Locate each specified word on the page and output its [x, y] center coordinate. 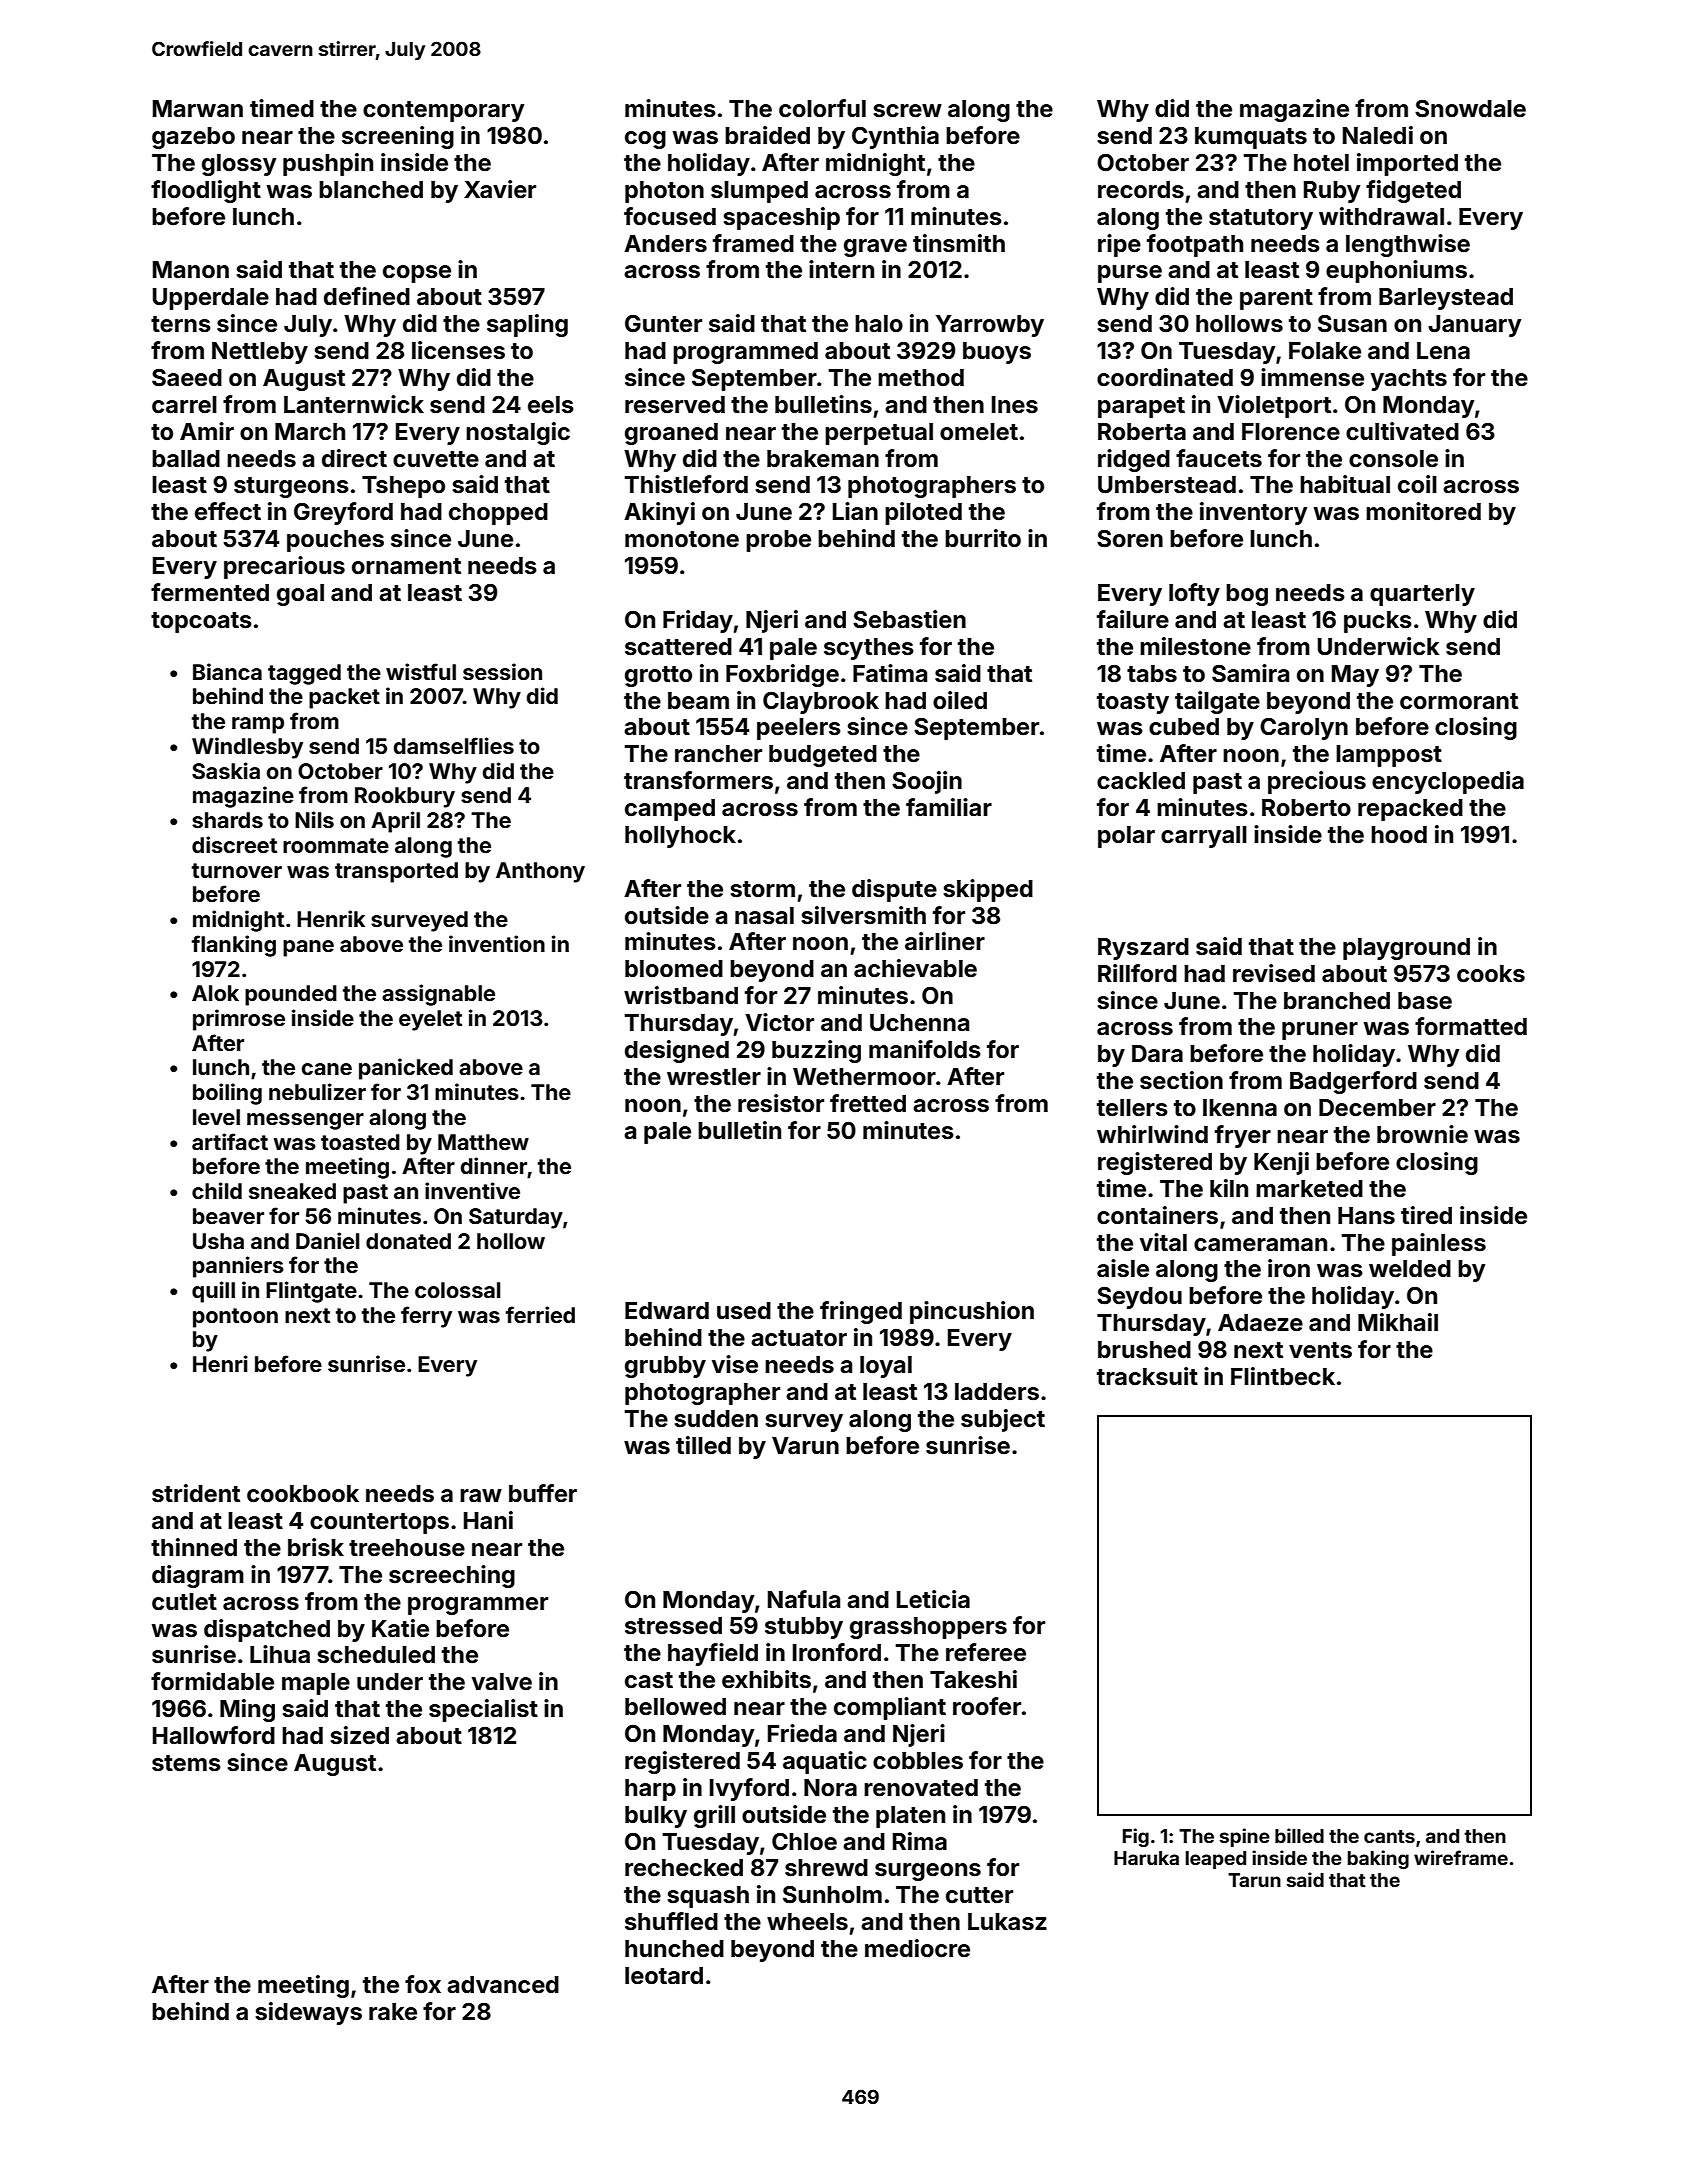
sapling [527, 325]
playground [1406, 949]
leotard [664, 1976]
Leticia [933, 1599]
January [1474, 326]
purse [1130, 274]
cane [327, 1069]
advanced [503, 1985]
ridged [1134, 460]
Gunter [663, 324]
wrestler [714, 1077]
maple [316, 1684]
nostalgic [518, 433]
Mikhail [1398, 1322]
